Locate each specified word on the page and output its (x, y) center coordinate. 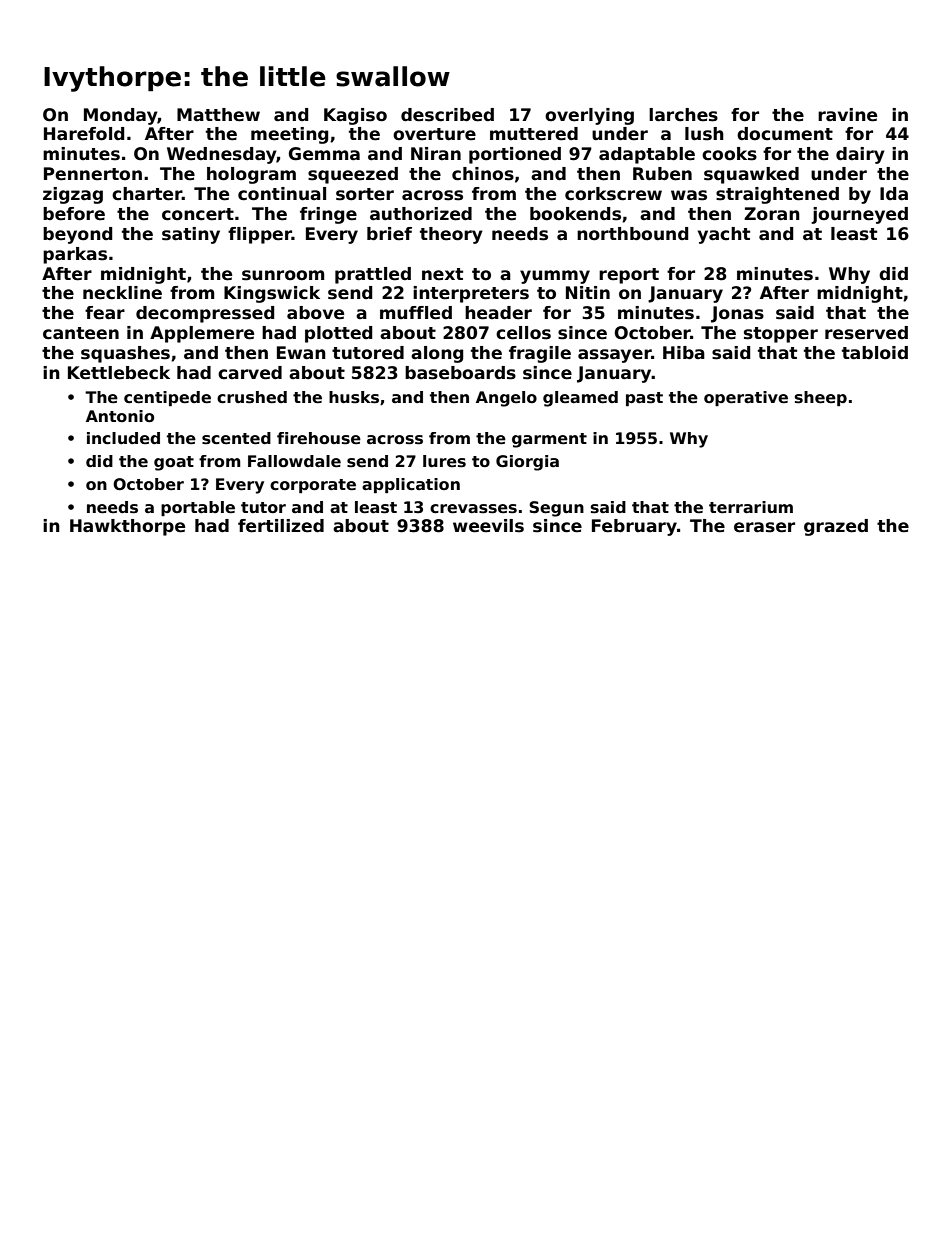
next (442, 274)
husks (354, 397)
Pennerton (93, 174)
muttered (534, 134)
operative (746, 398)
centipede (167, 398)
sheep (821, 398)
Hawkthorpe (127, 527)
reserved (866, 333)
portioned (515, 155)
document (785, 134)
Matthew (218, 115)
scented (236, 438)
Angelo (506, 399)
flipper (260, 235)
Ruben (662, 174)
